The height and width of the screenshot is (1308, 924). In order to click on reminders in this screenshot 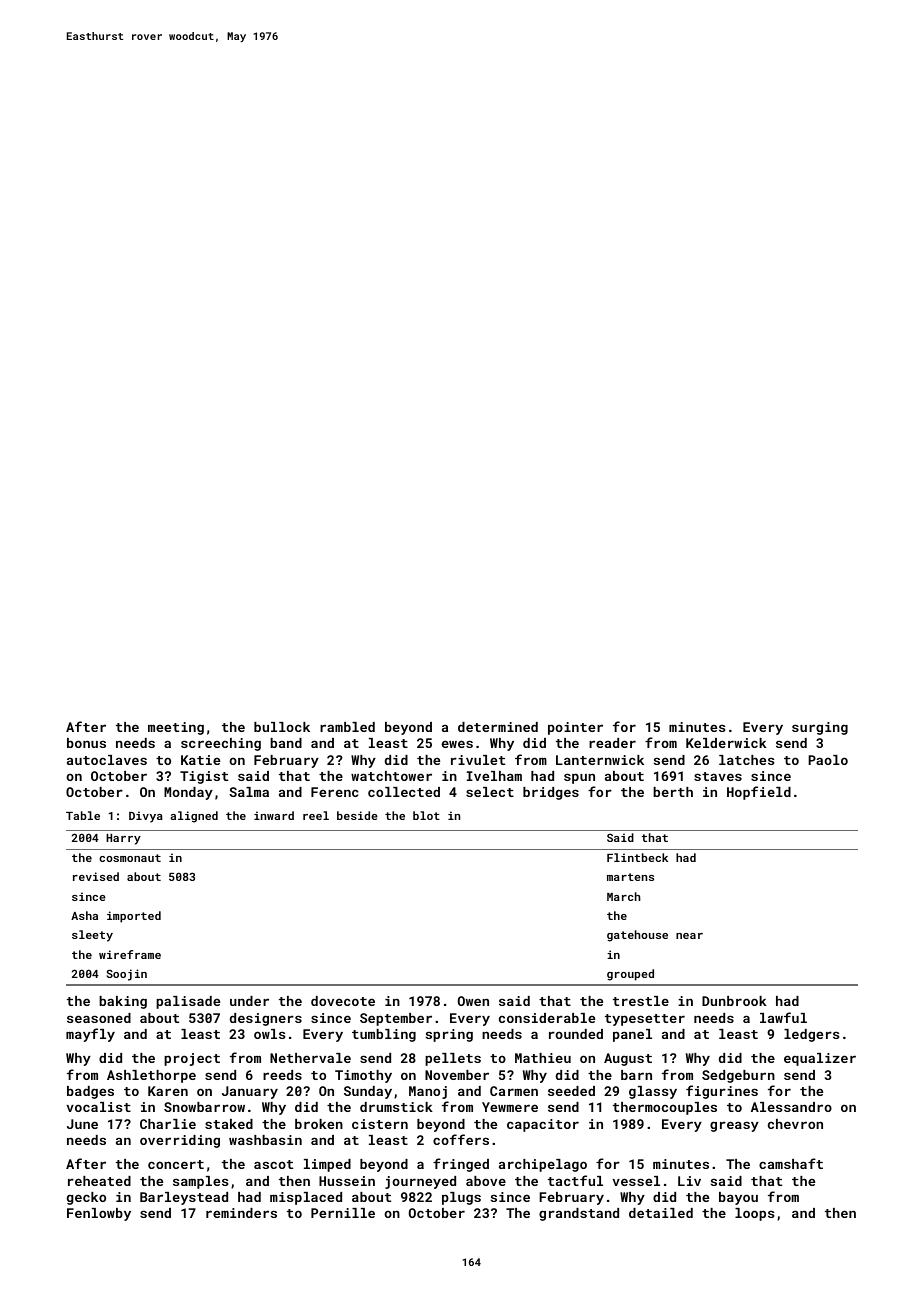, I will do `click(241, 1213)`.
